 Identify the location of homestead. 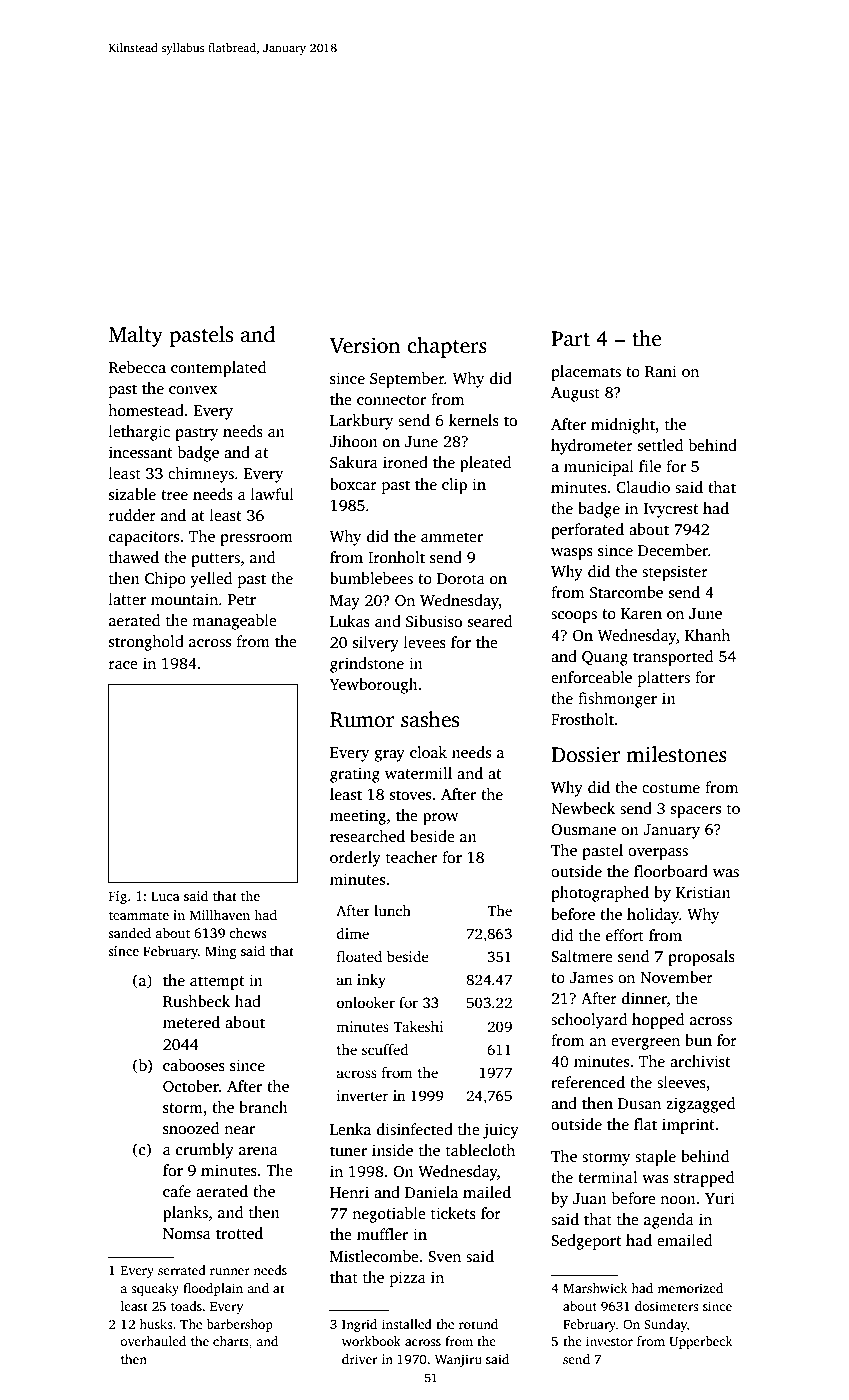
(146, 410).
